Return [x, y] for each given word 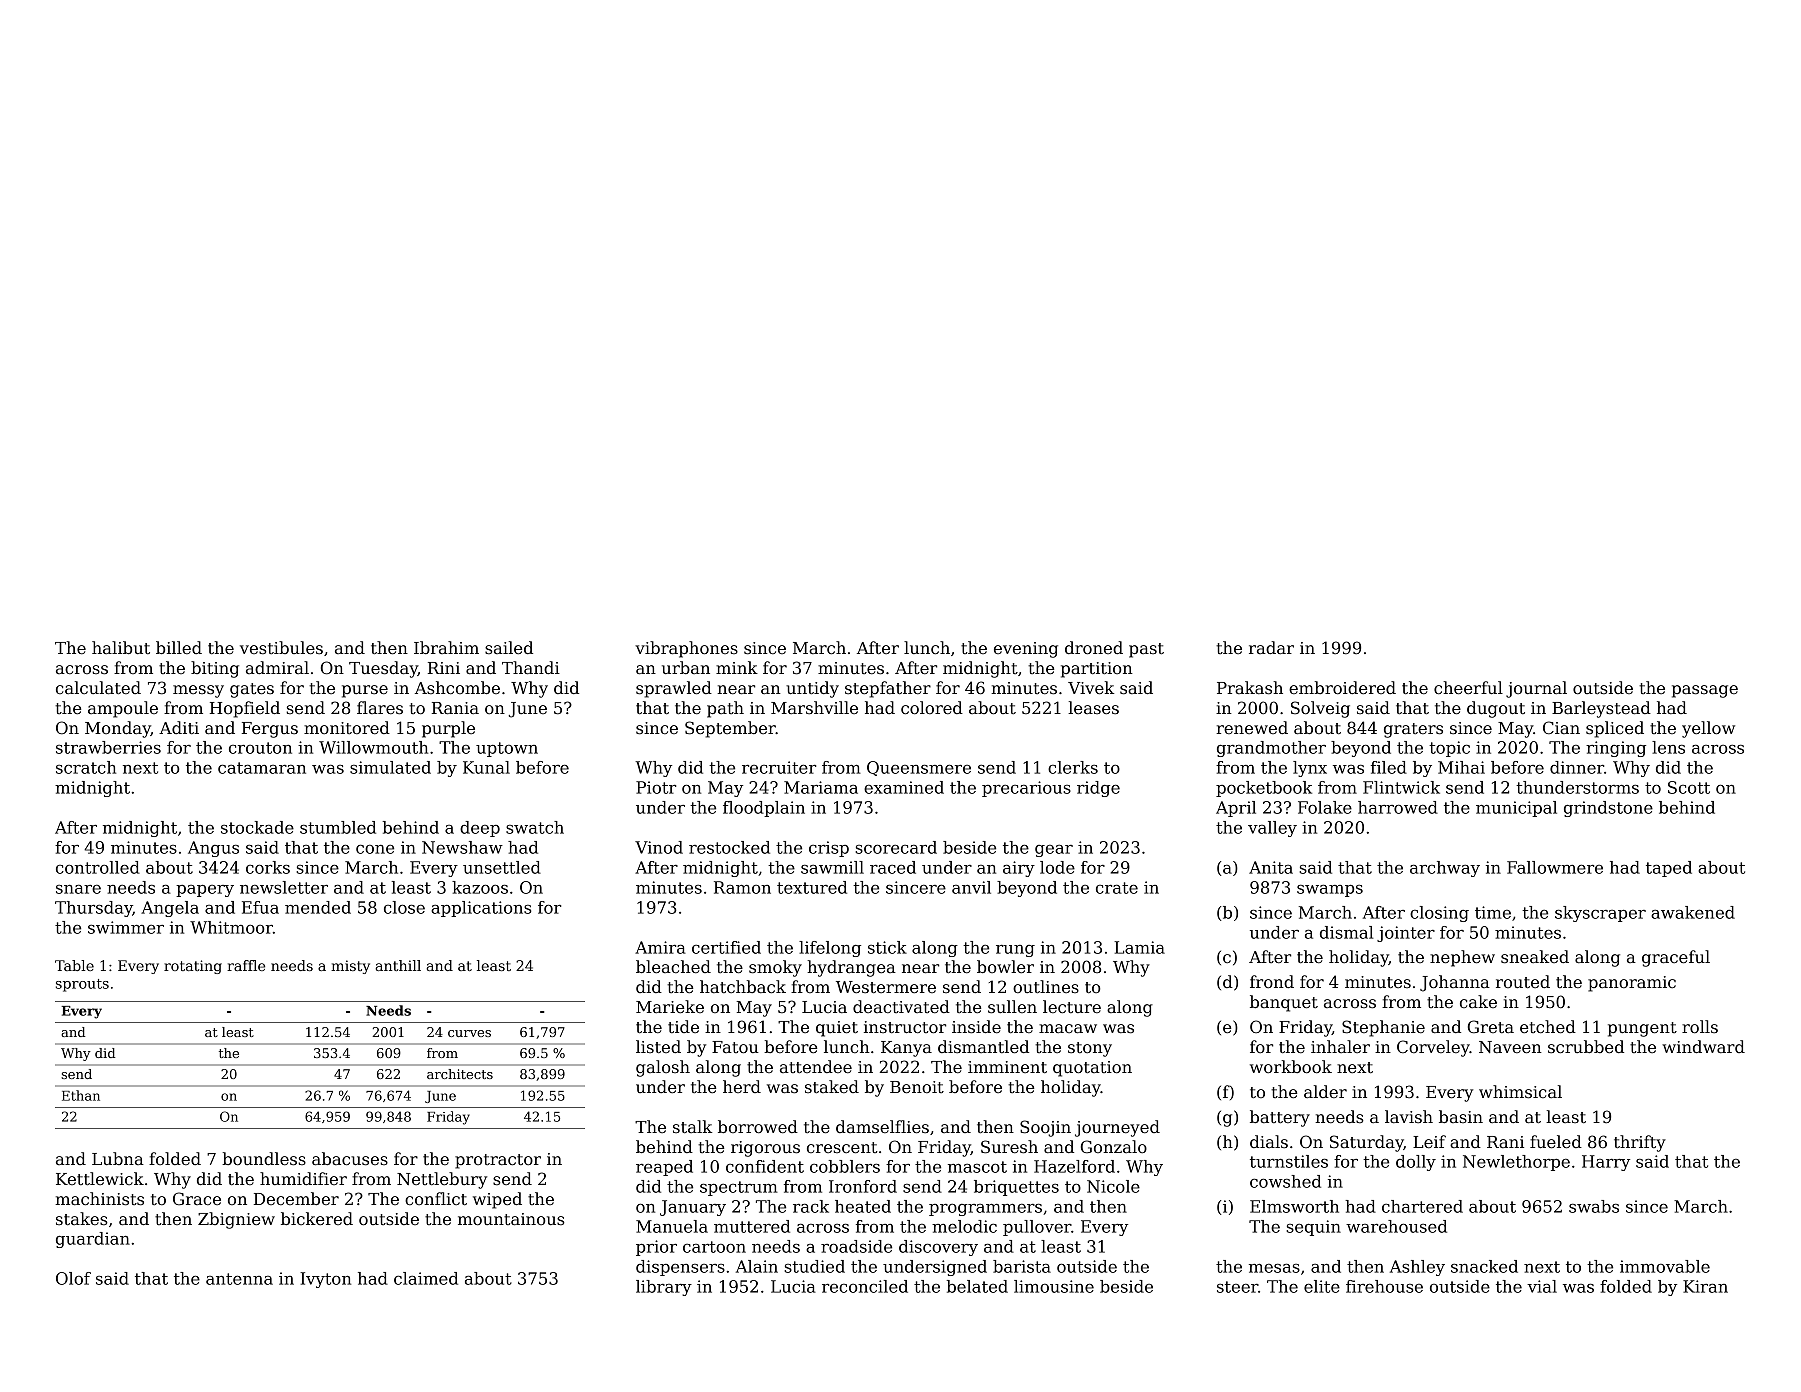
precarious [1026, 789]
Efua [260, 907]
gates [252, 690]
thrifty [1640, 1143]
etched [1548, 1027]
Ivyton [325, 1280]
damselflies [882, 1127]
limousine [1054, 1286]
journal [1536, 689]
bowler [1005, 967]
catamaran [262, 768]
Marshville [814, 708]
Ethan [81, 1095]
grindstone [1608, 809]
